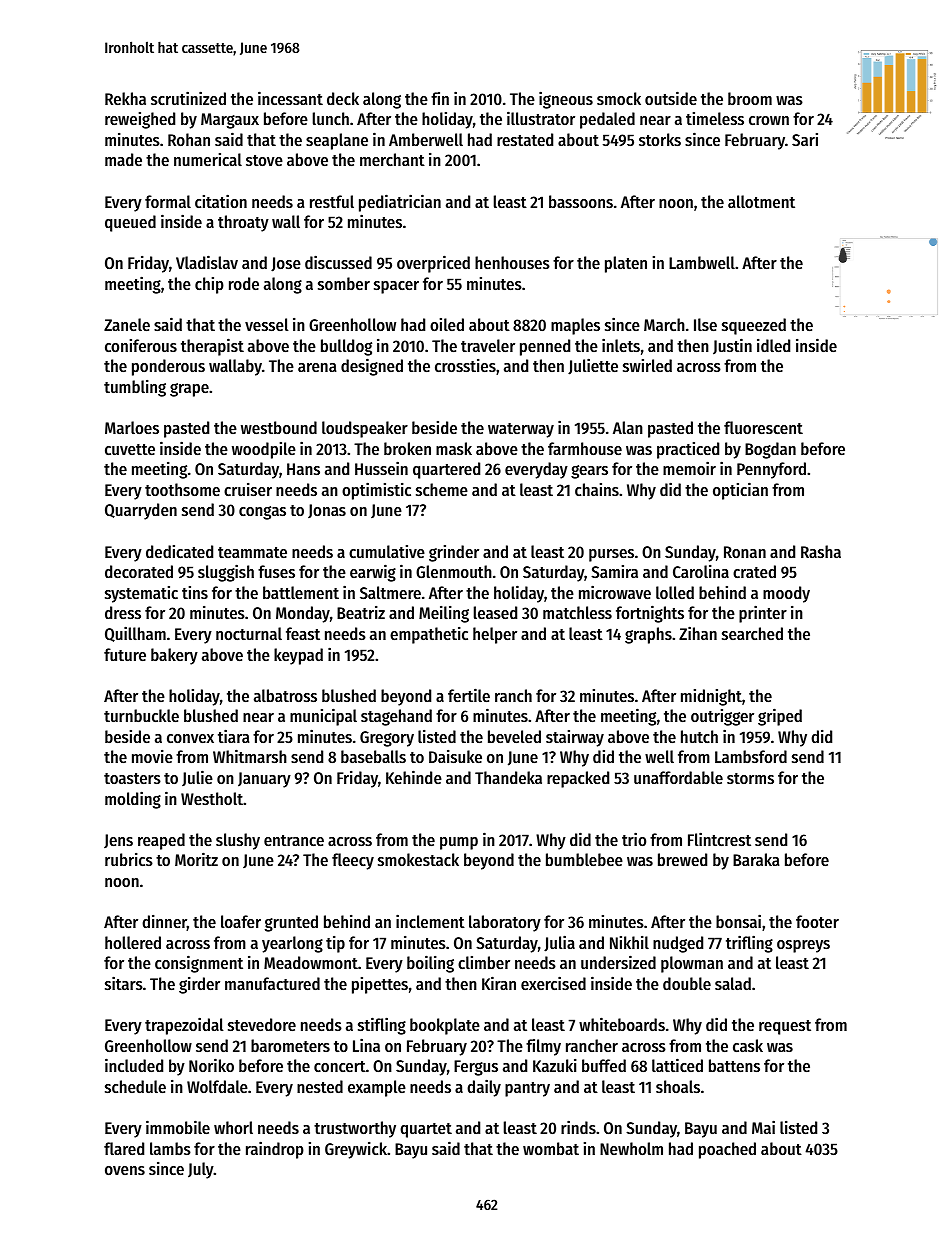 The width and height of the image is (952, 1233). Describe the element at coordinates (337, 141) in the image. I see `seaplane` at that location.
